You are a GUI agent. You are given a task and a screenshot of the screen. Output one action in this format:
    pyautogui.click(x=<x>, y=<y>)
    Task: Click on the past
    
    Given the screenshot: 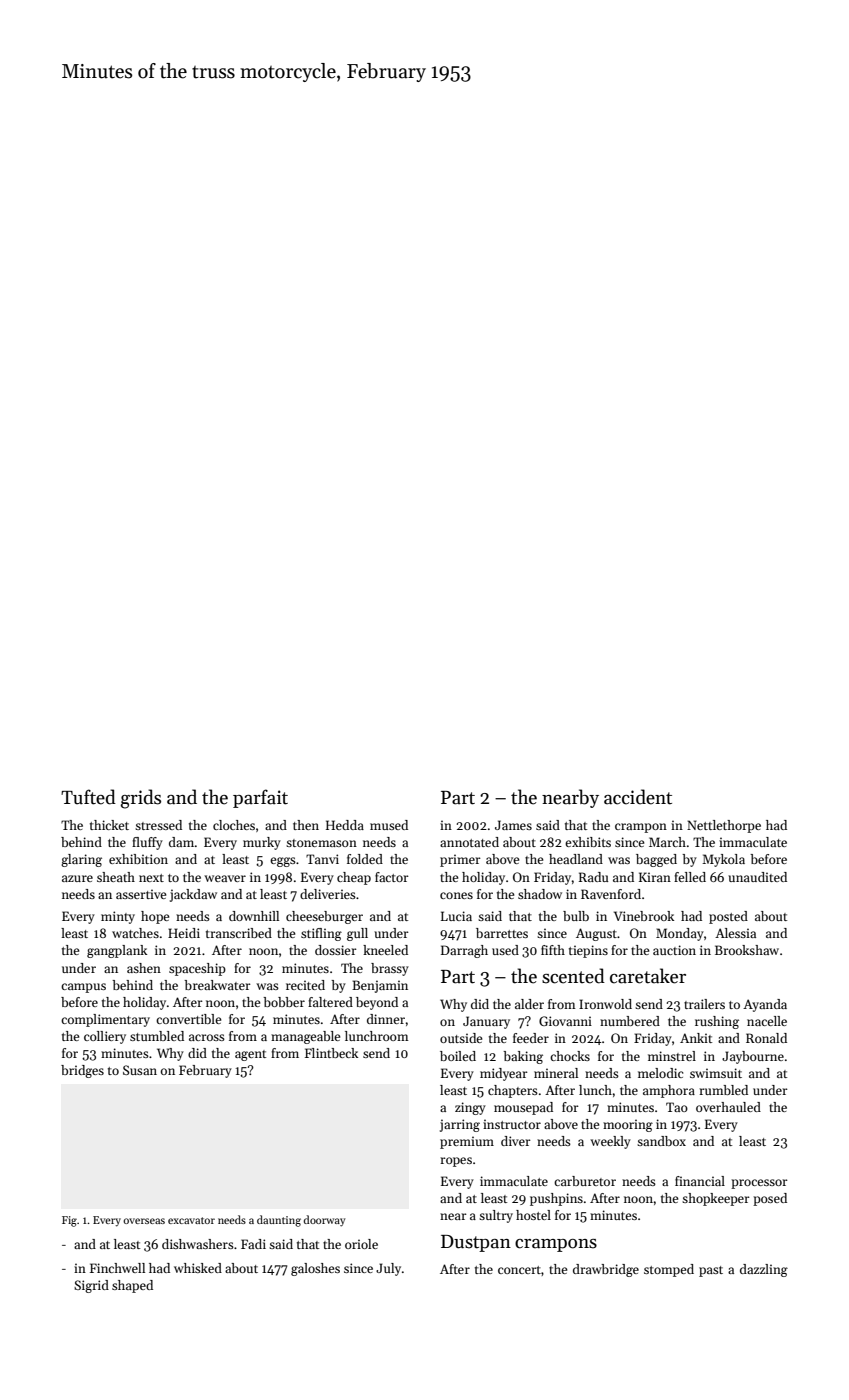 What is the action you would take?
    pyautogui.click(x=711, y=1271)
